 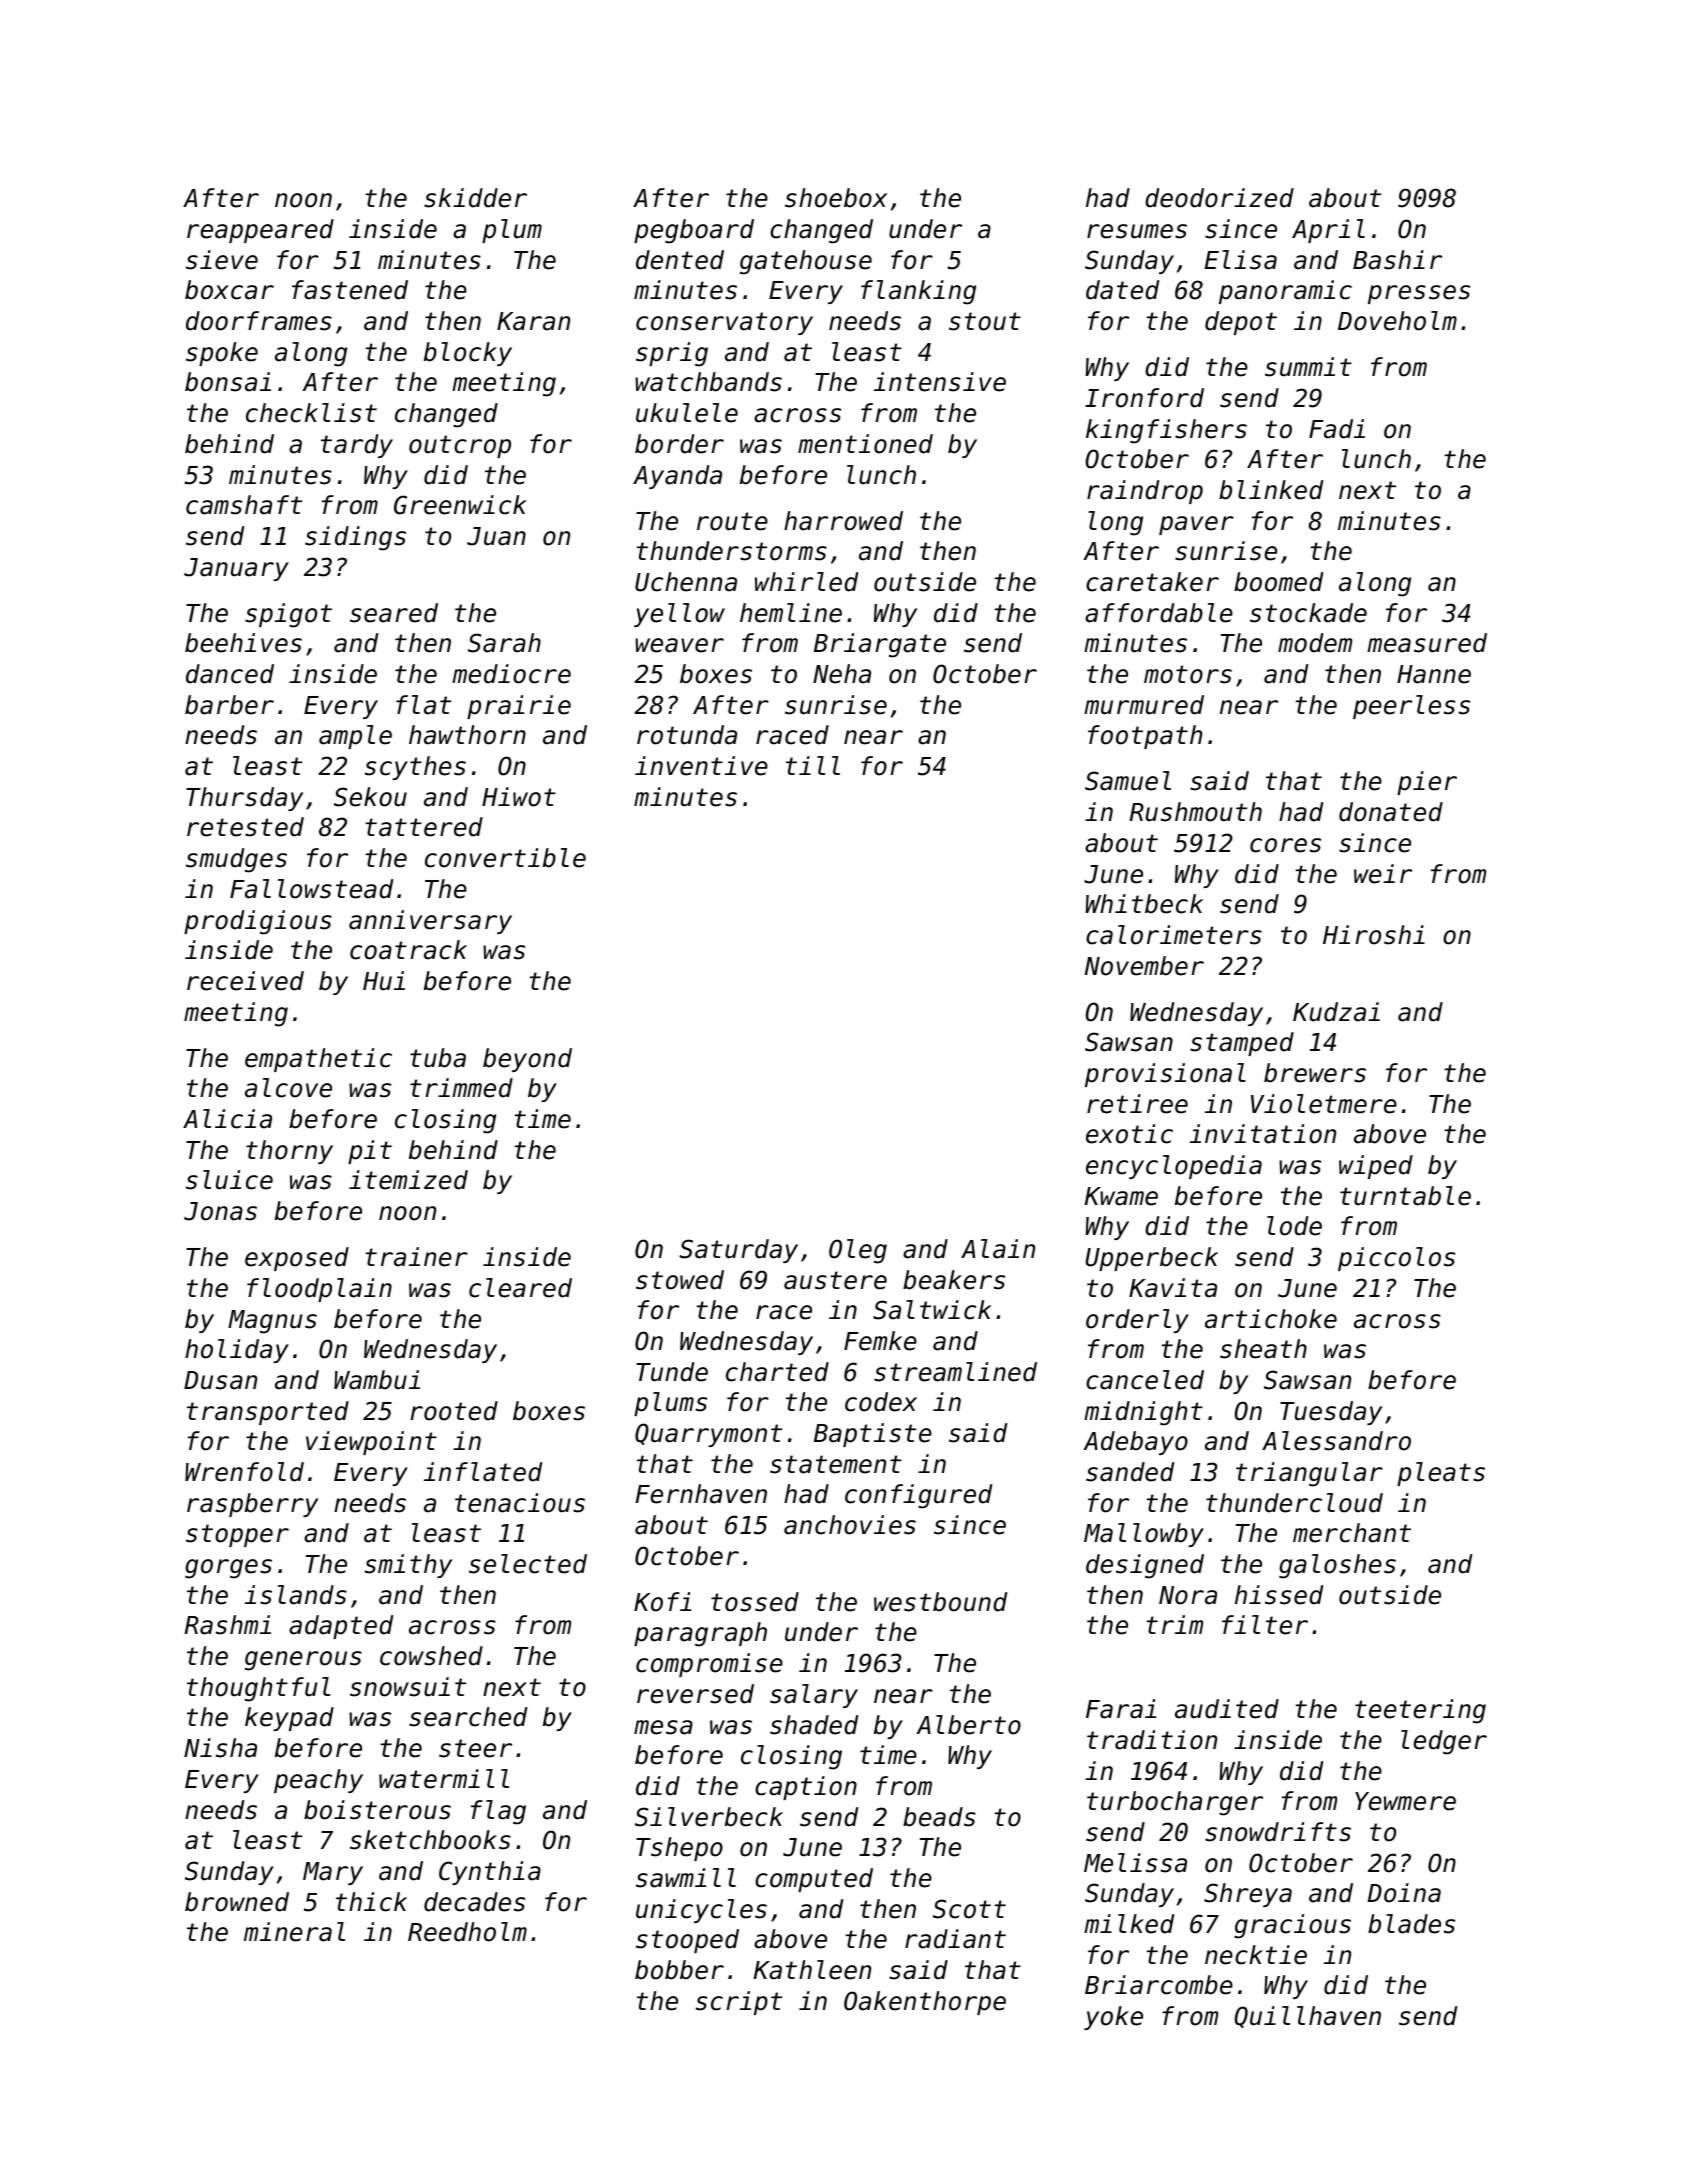 I want to click on Tuesday, so click(x=1331, y=1413).
